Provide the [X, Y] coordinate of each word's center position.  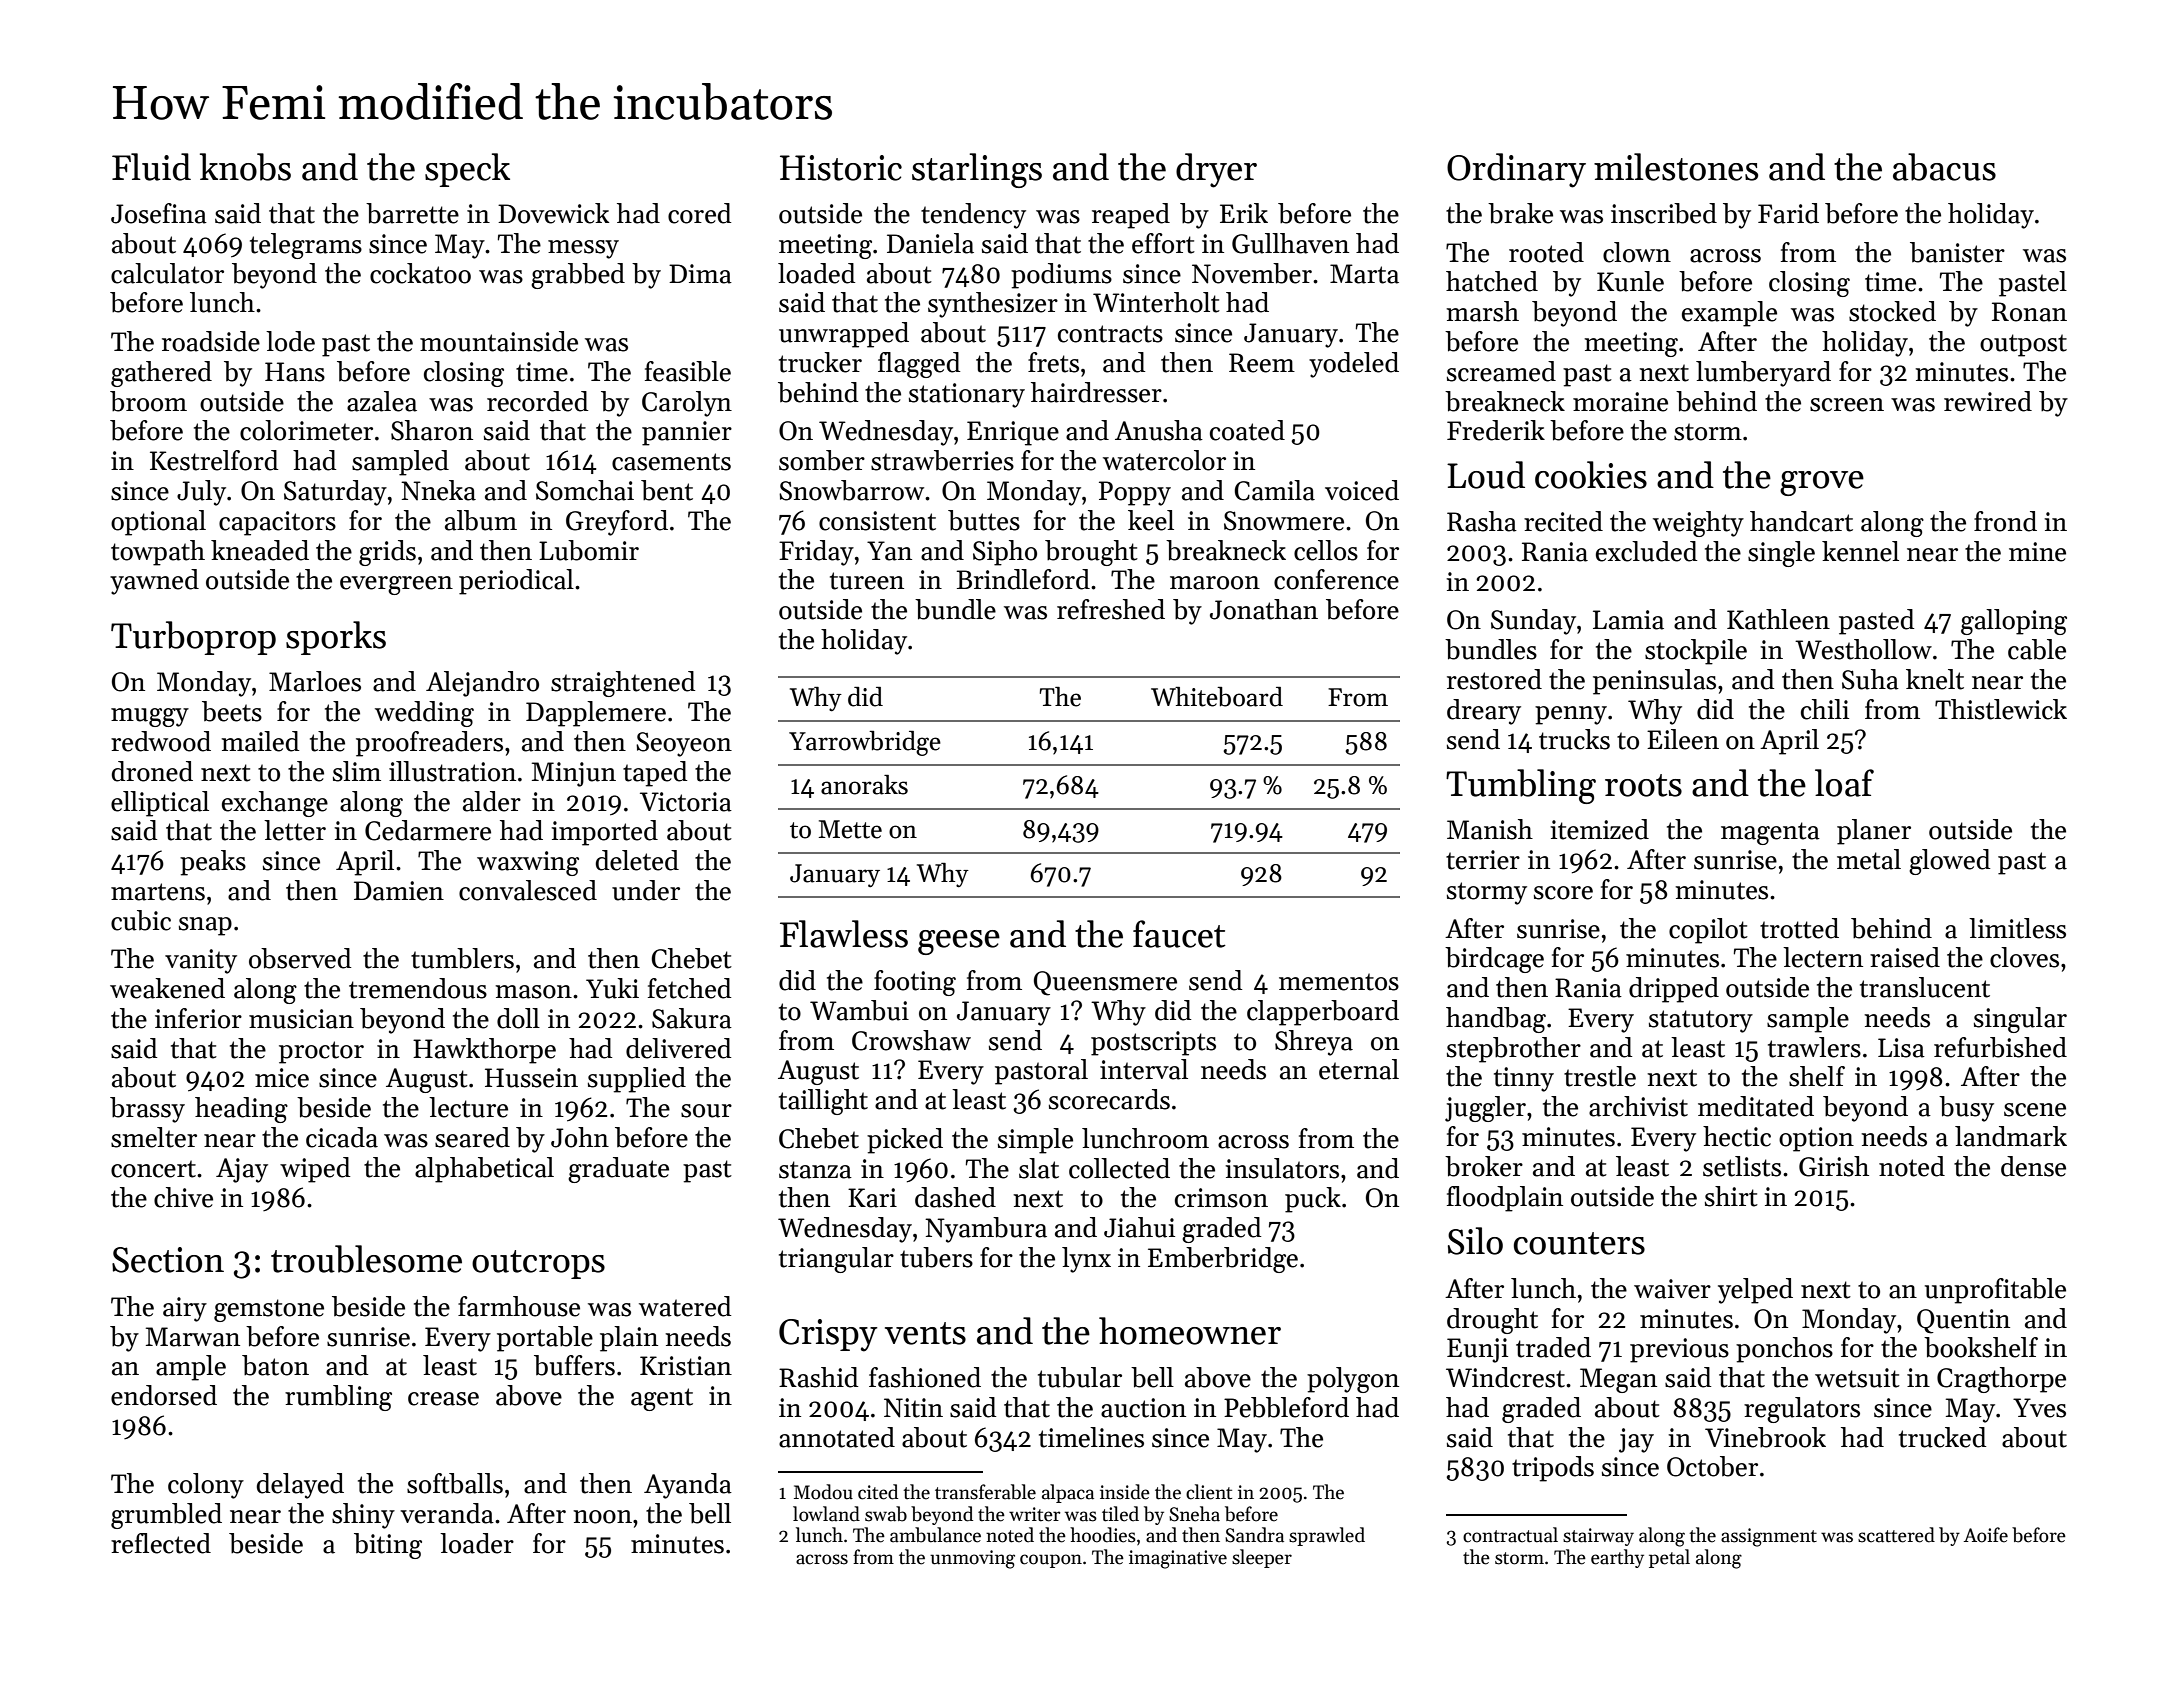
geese [959, 942]
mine [2037, 552]
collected [1119, 1168]
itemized [1599, 829]
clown [1637, 252]
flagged [919, 365]
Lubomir [589, 550]
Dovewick [553, 213]
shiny [363, 1516]
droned [152, 771]
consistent [877, 521]
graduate [618, 1170]
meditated [1756, 1106]
